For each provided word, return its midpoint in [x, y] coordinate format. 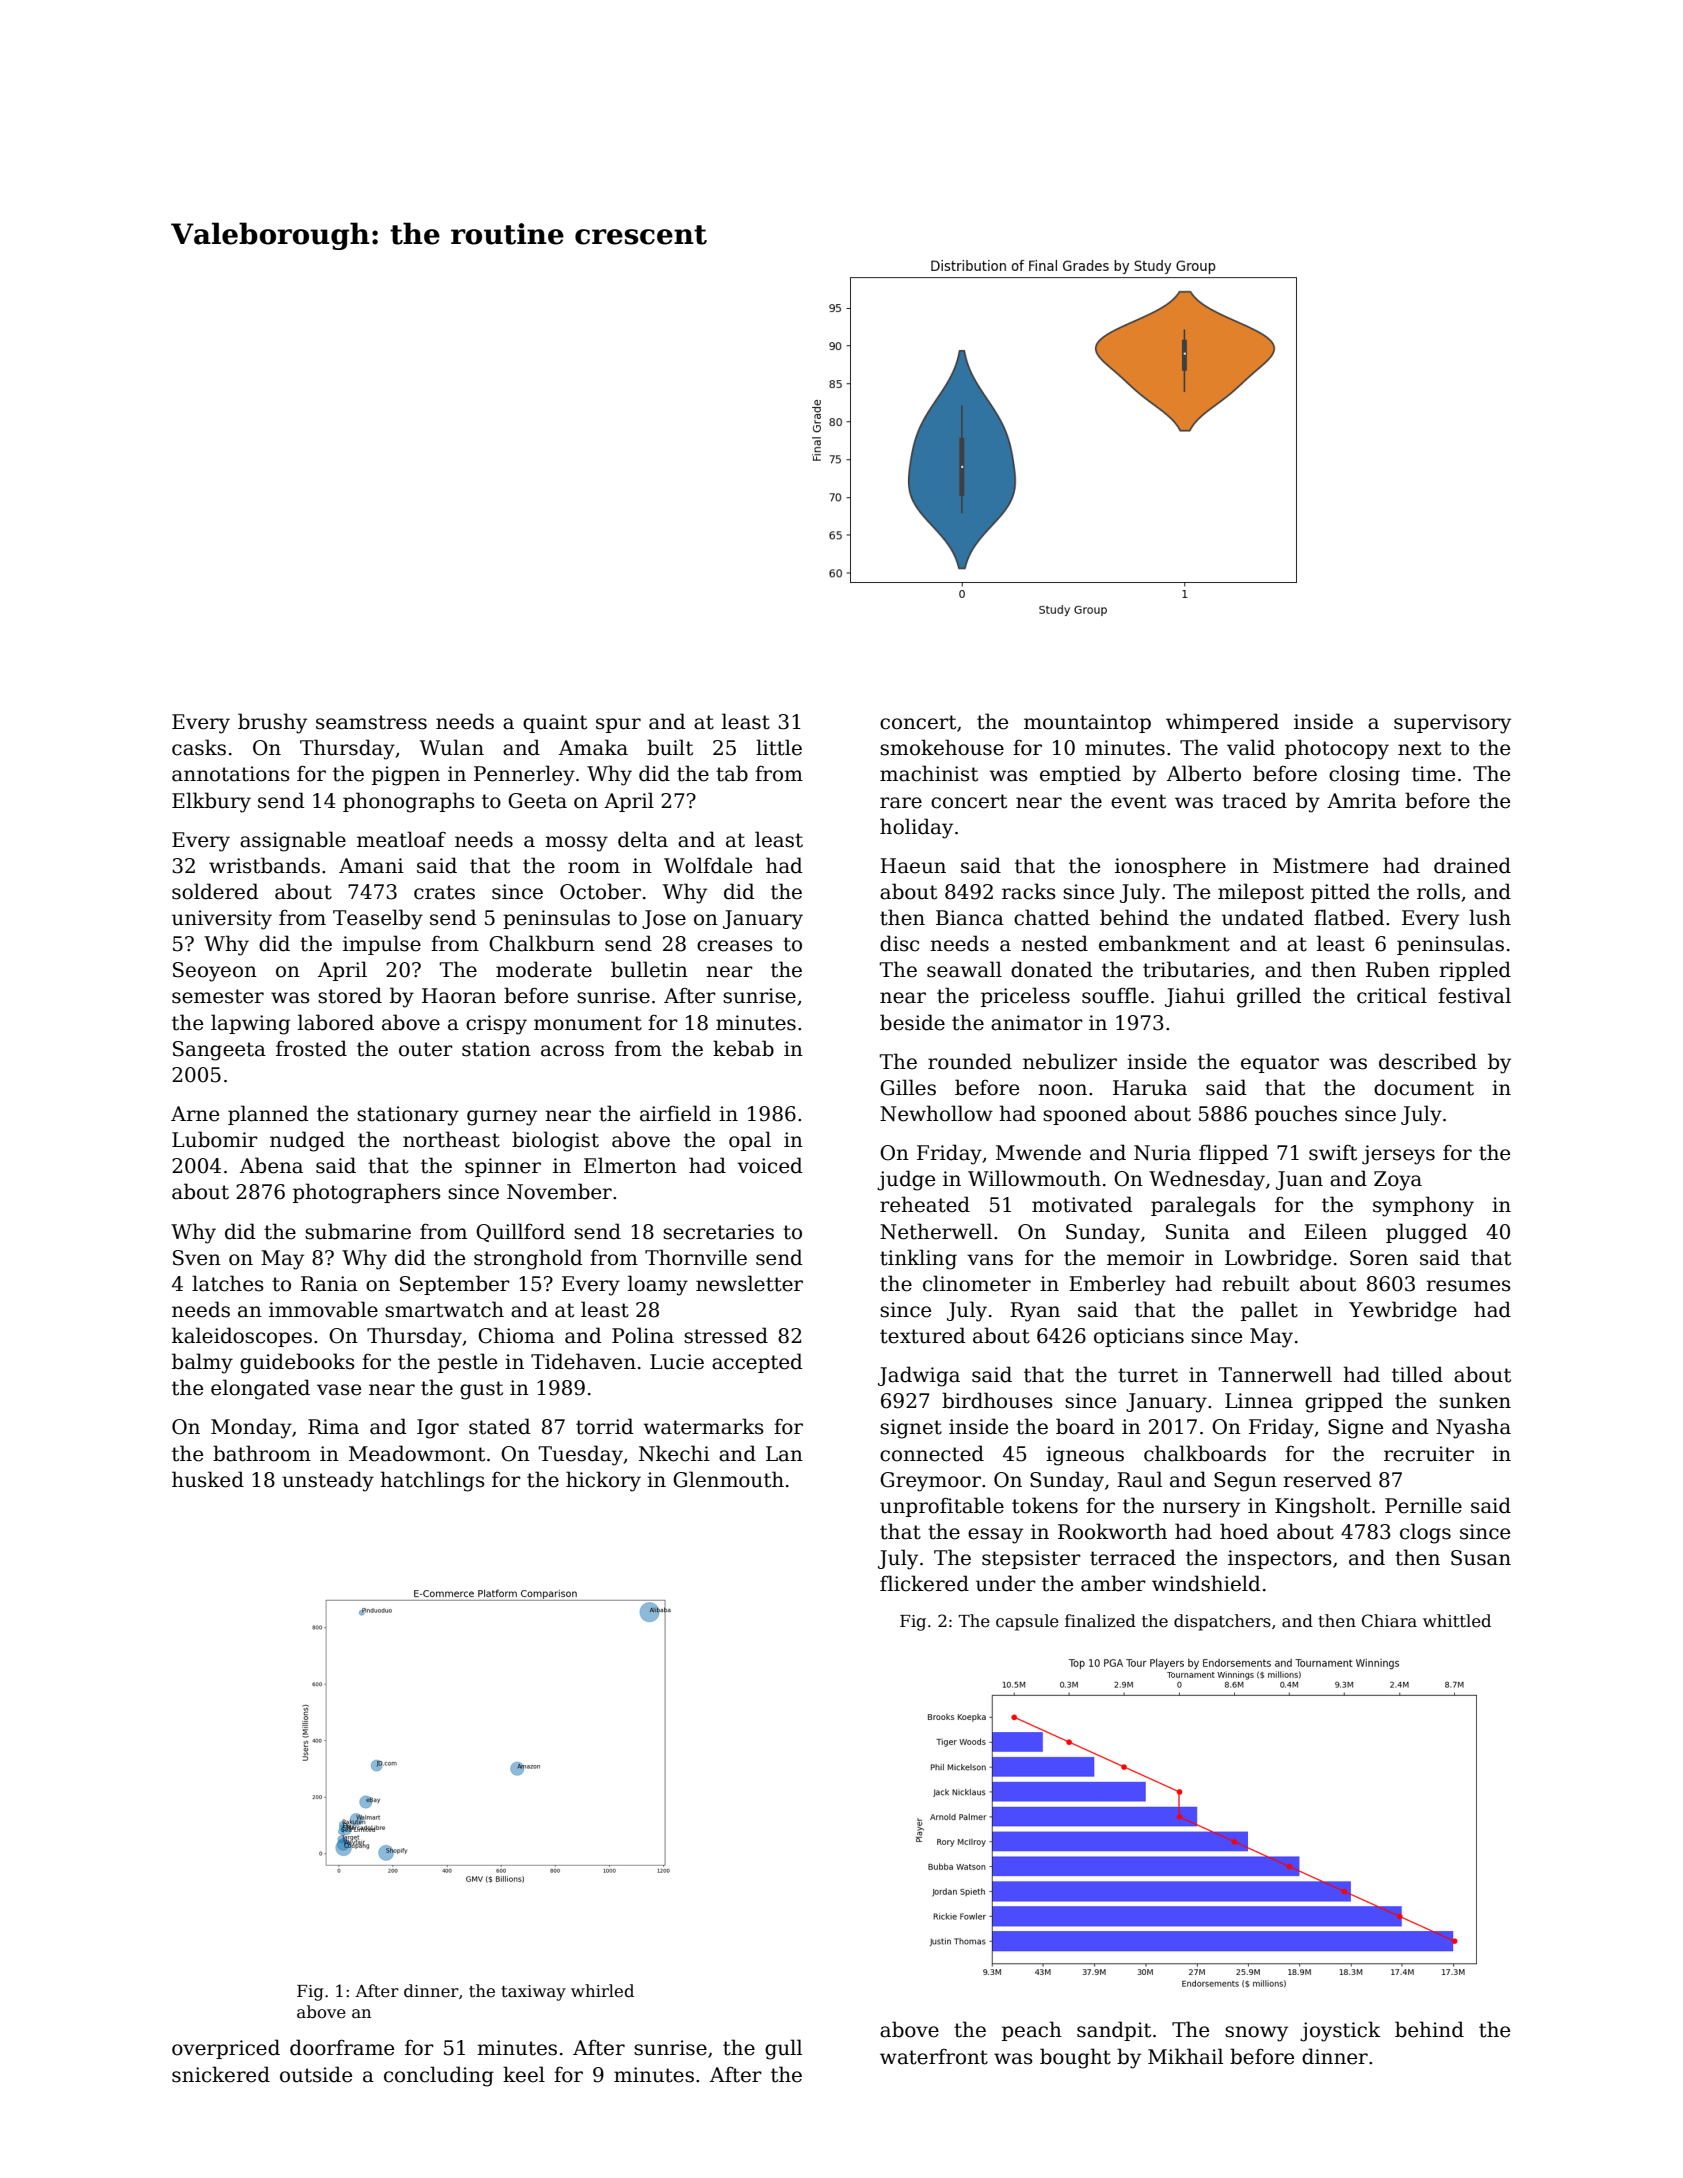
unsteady [328, 1481]
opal [750, 1141]
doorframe [342, 2047]
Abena [271, 1165]
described [1428, 1061]
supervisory [1452, 724]
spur [618, 725]
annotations [231, 774]
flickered [924, 1583]
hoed [1244, 1531]
